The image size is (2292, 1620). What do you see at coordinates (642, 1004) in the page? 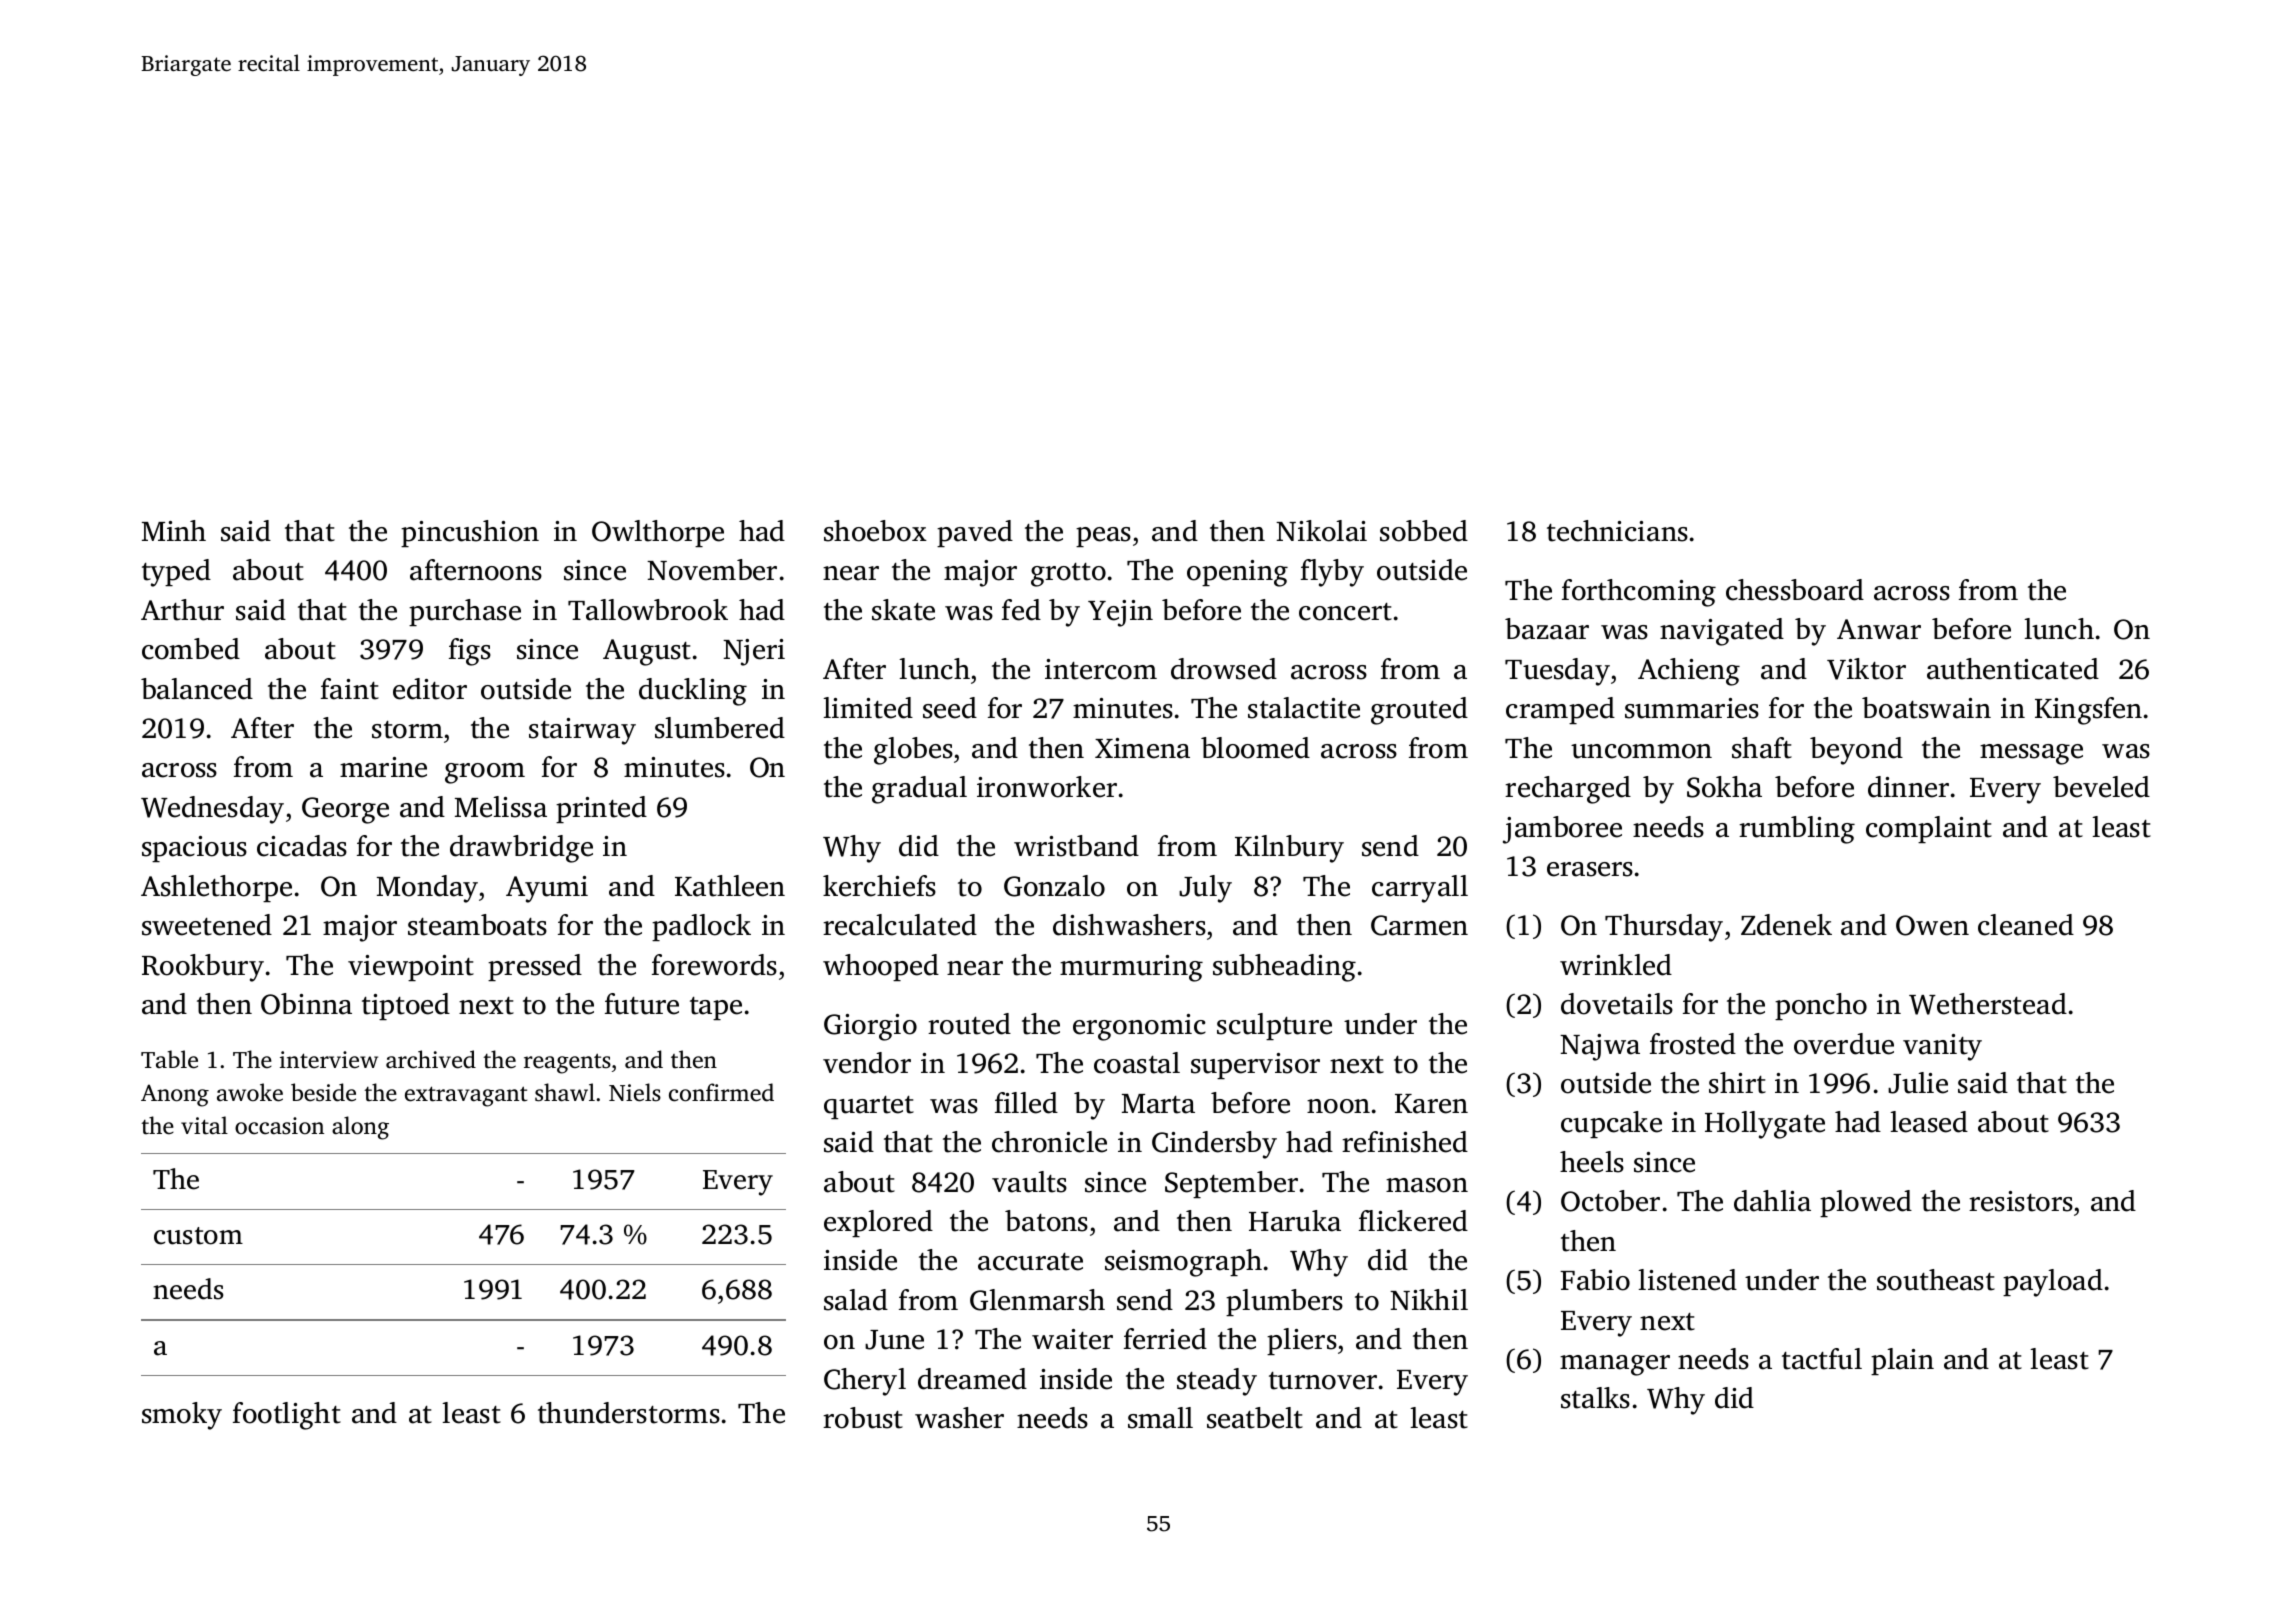
I see `future` at bounding box center [642, 1004].
